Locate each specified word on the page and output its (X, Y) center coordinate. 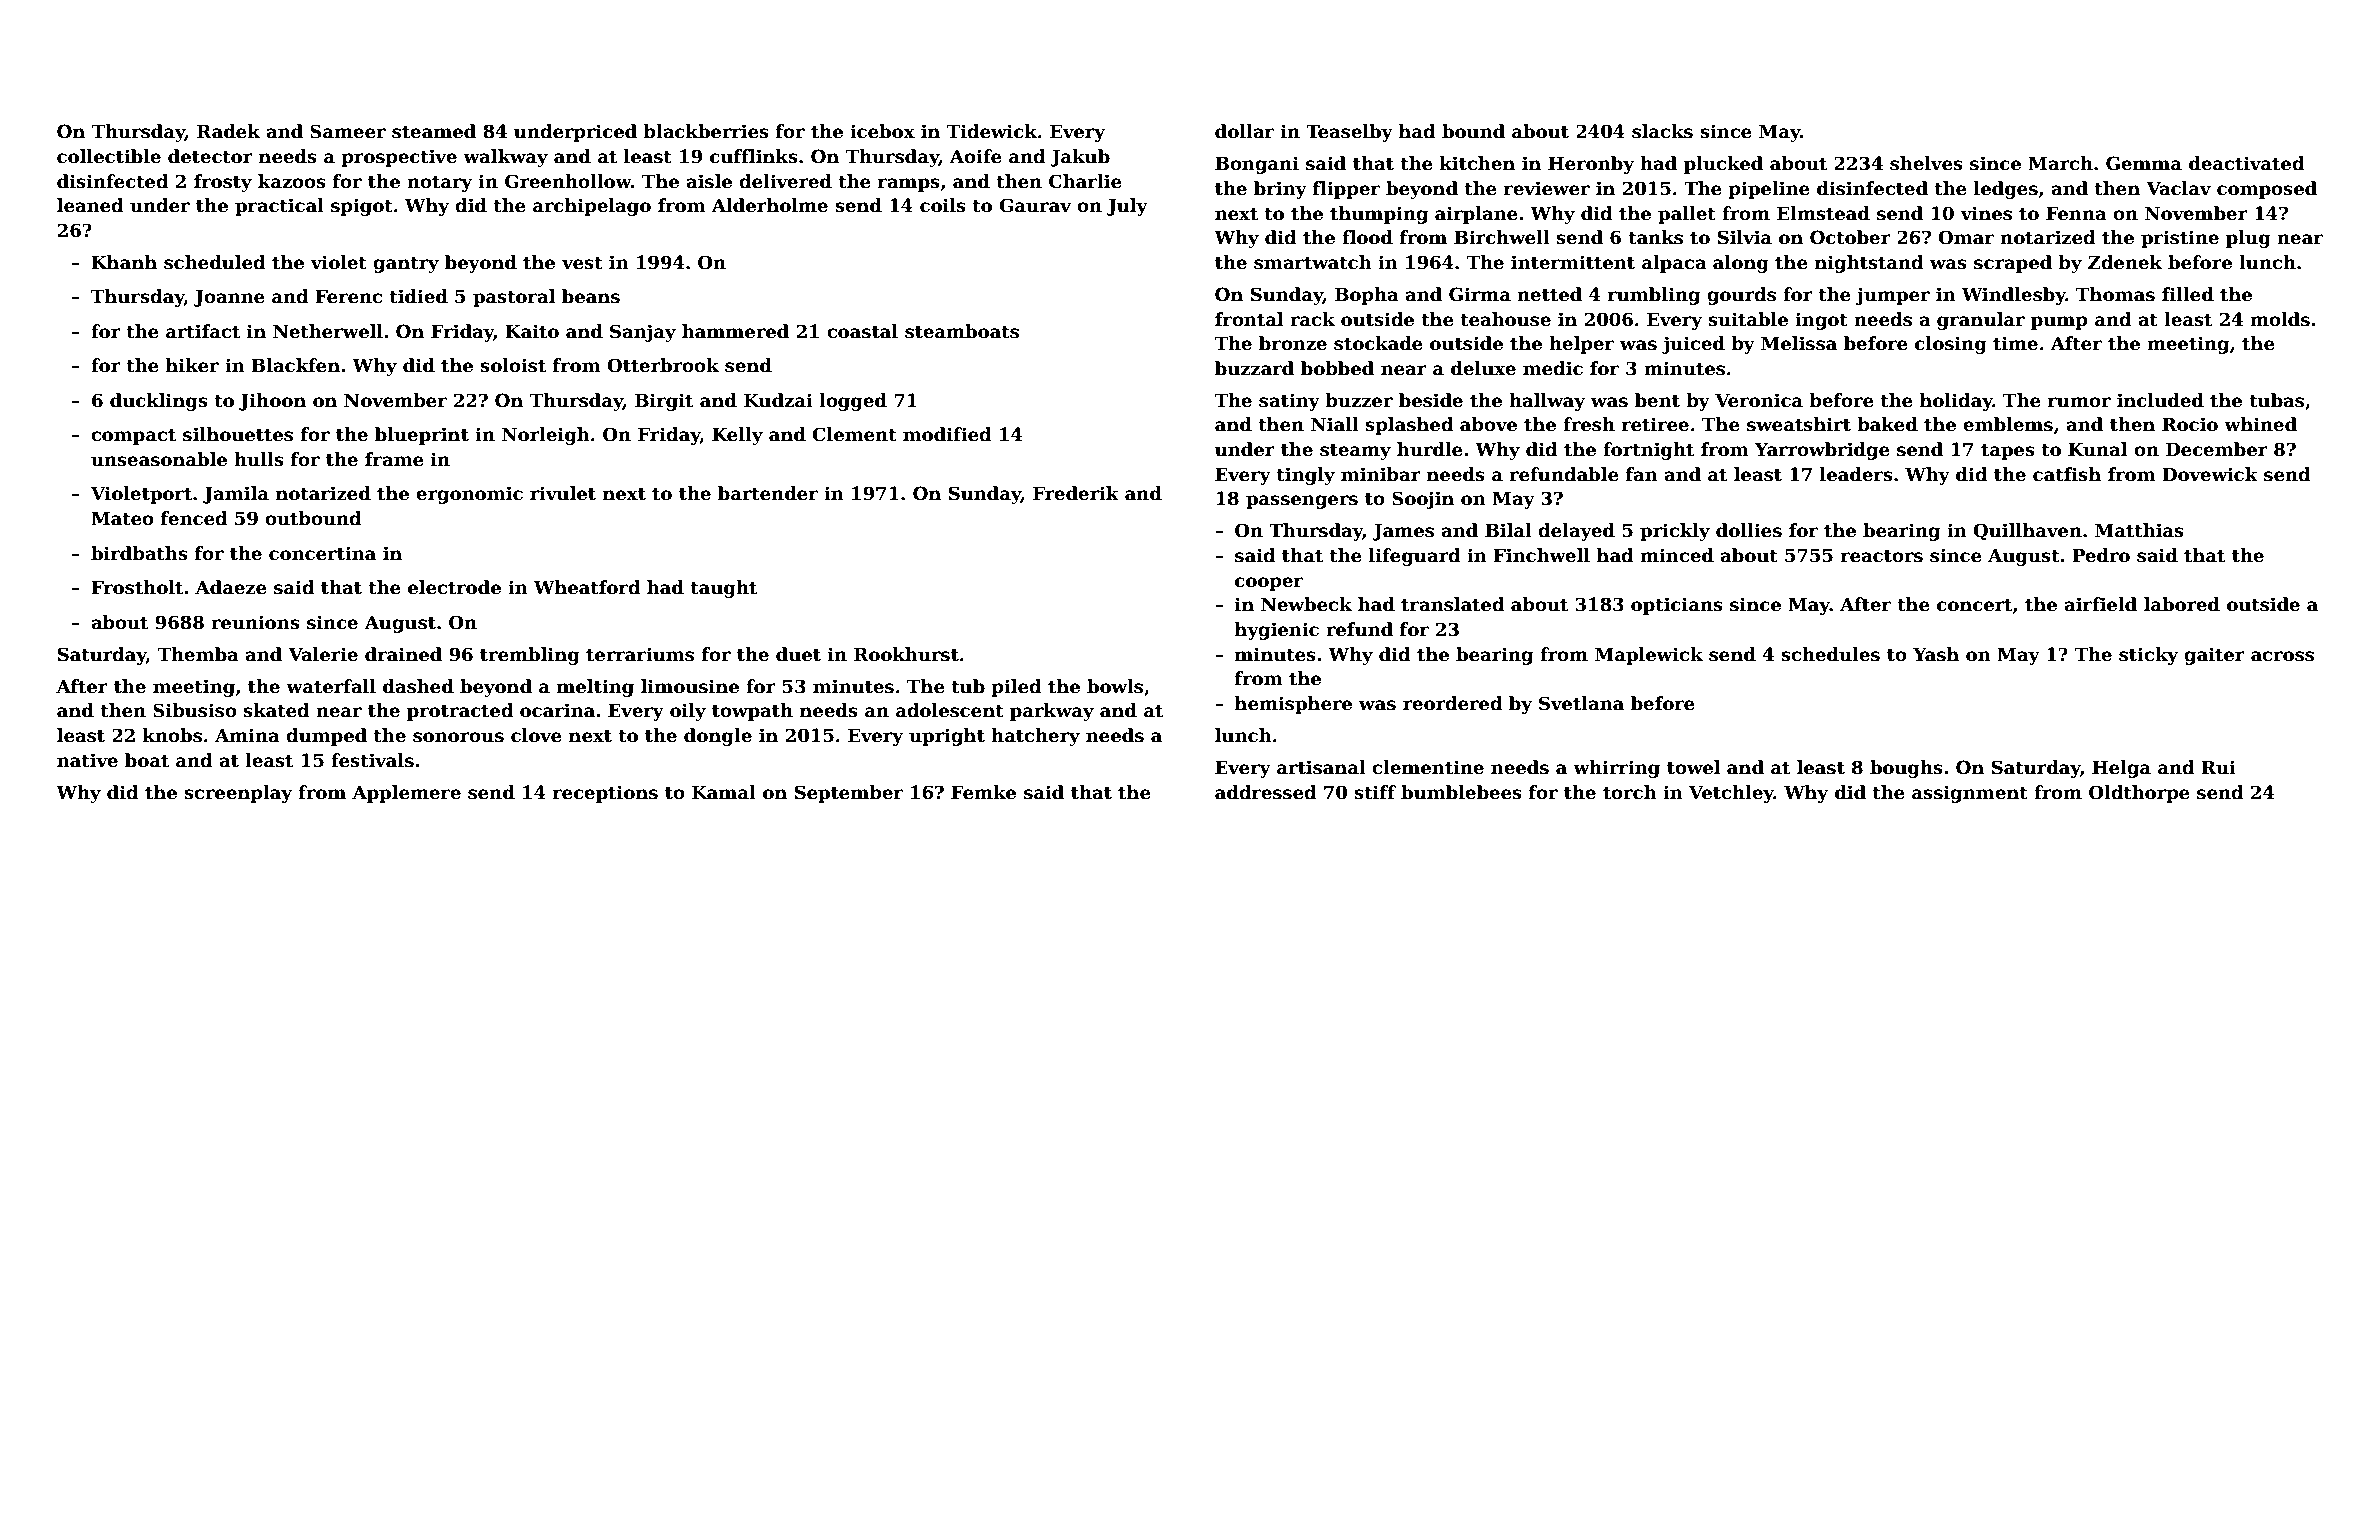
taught (723, 589)
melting (595, 688)
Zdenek (2125, 262)
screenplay (238, 794)
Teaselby (1349, 133)
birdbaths (139, 553)
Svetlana (1581, 703)
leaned (90, 205)
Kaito (532, 331)
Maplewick (1649, 656)
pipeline (1769, 190)
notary (440, 184)
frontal (1249, 319)
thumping (1379, 215)
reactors (1882, 556)
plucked (1723, 165)
